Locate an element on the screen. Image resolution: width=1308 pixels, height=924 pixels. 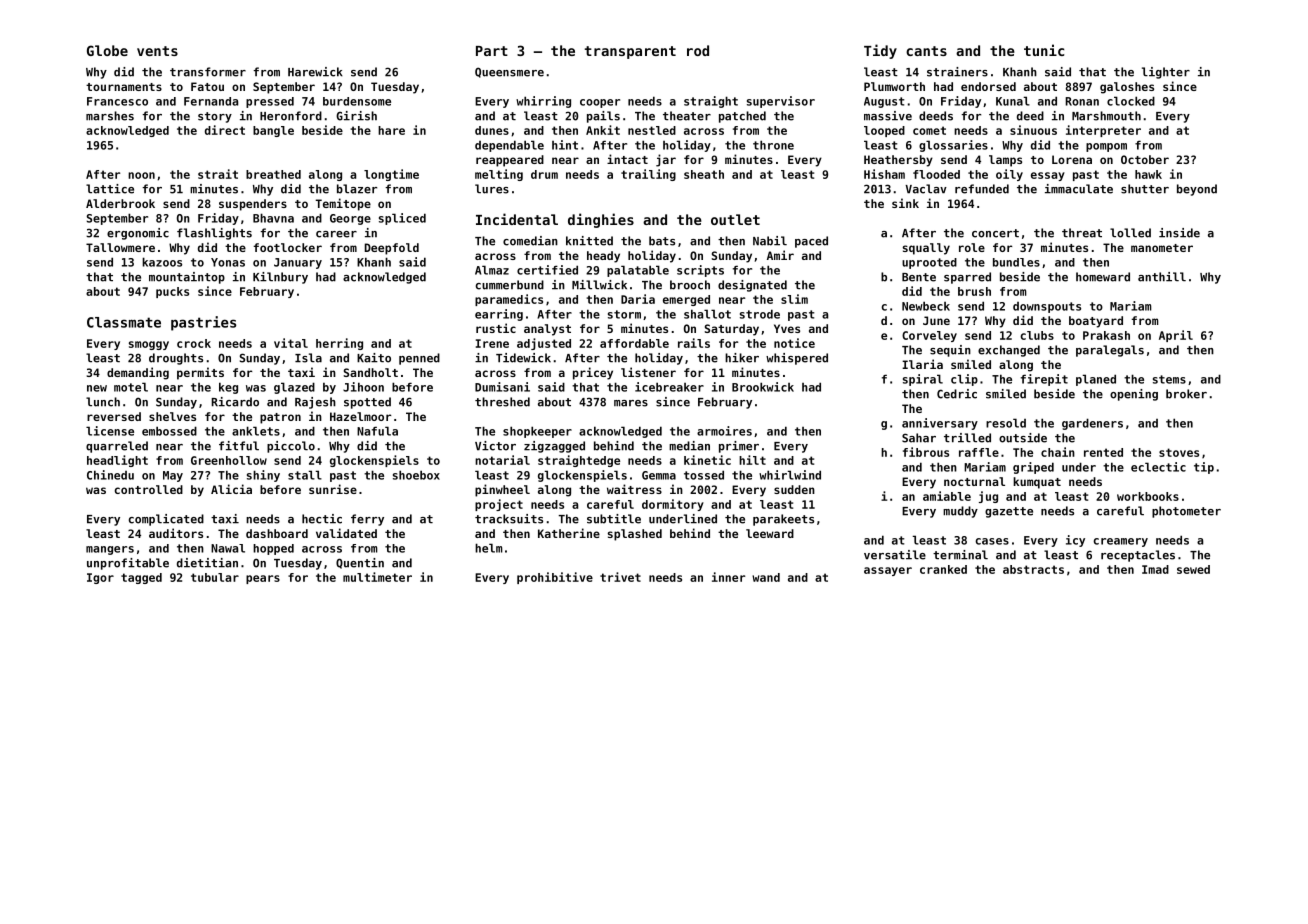
pinwheel is located at coordinates (502, 490).
